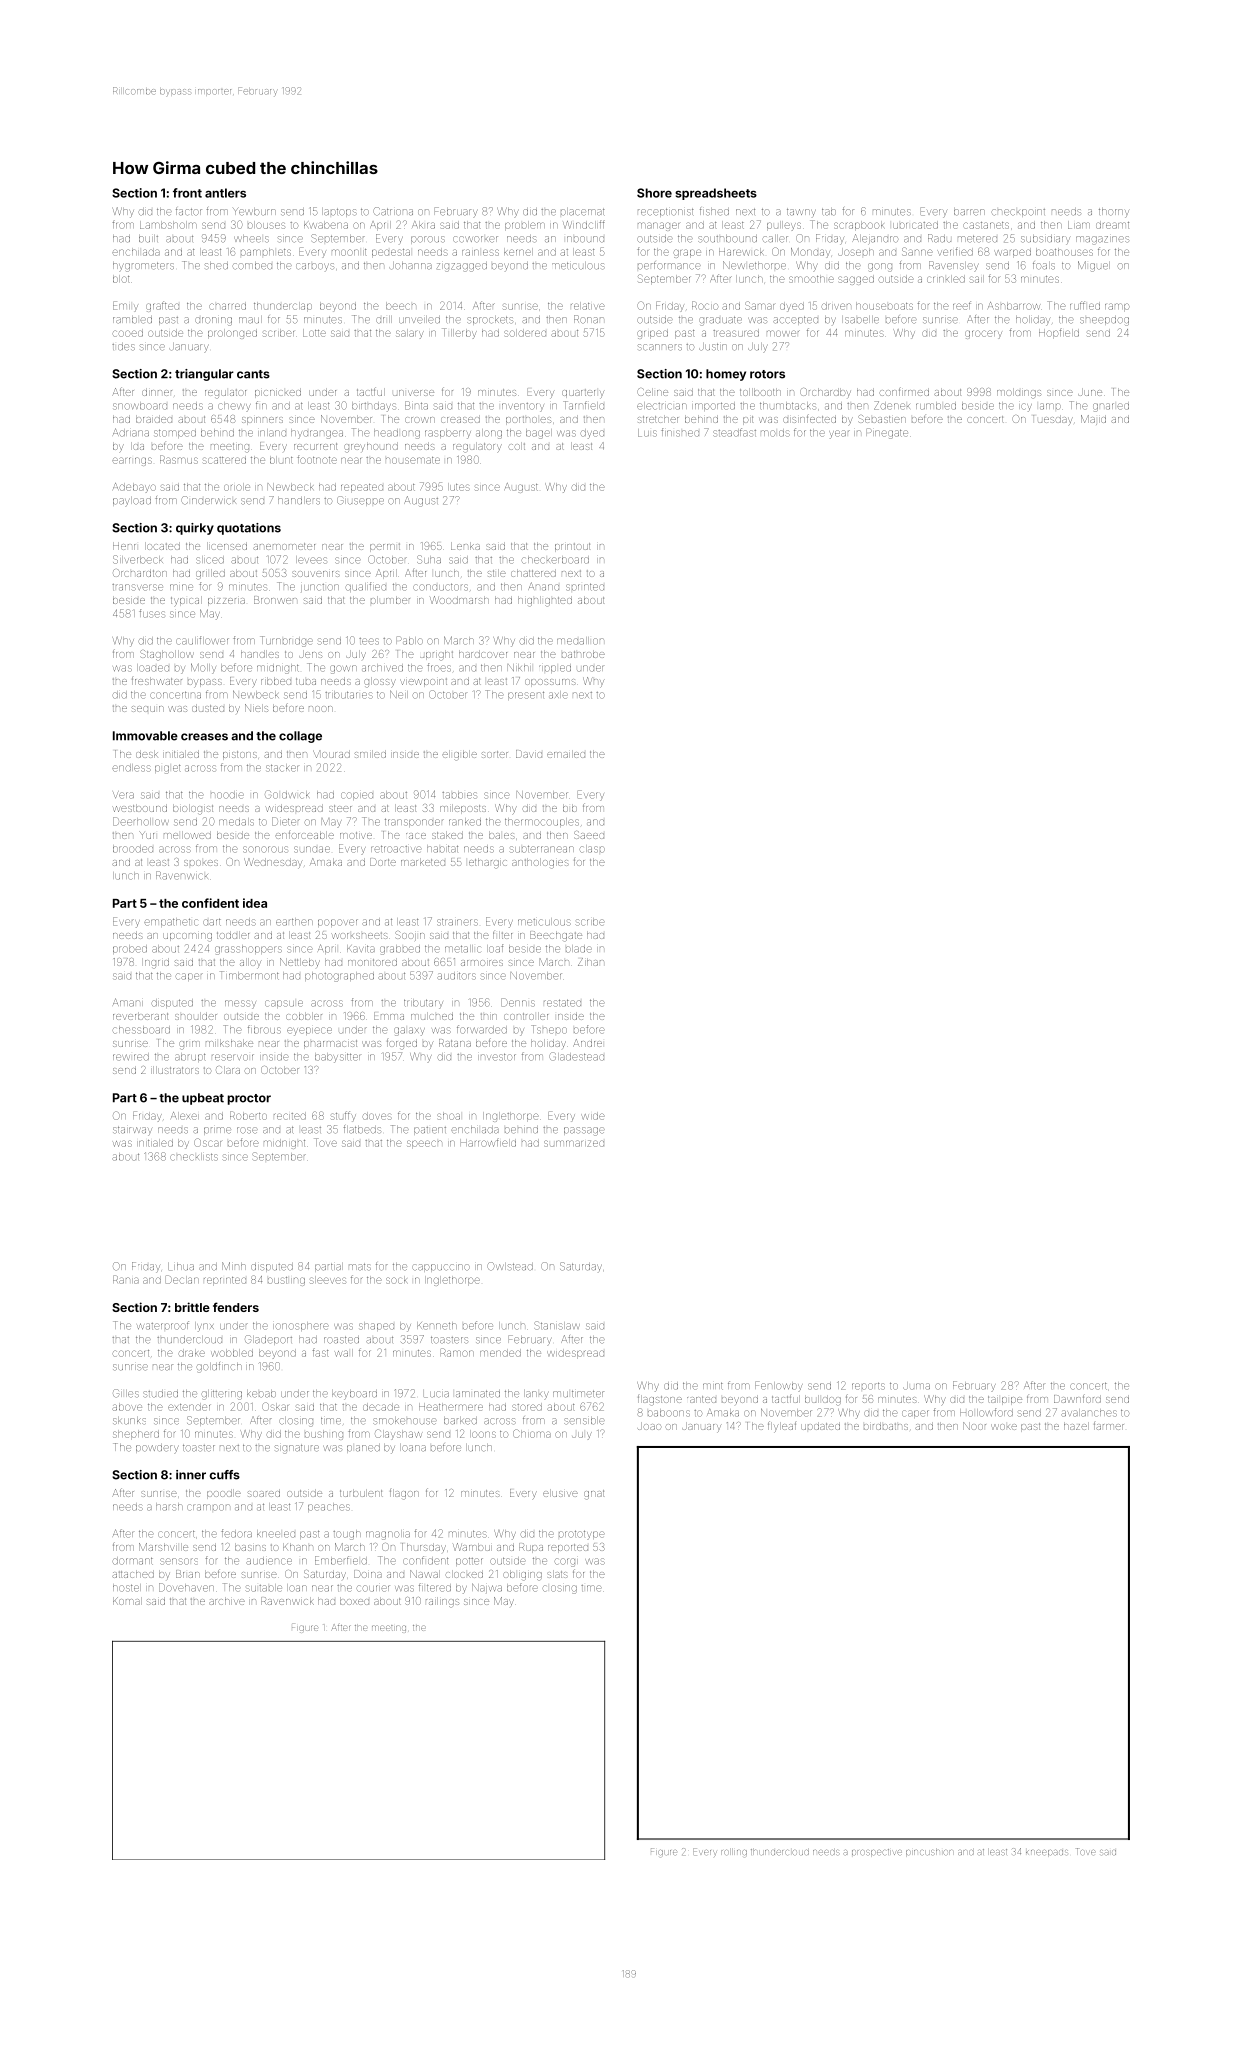 The image size is (1242, 2046). What do you see at coordinates (713, 1386) in the document?
I see `mint` at bounding box center [713, 1386].
